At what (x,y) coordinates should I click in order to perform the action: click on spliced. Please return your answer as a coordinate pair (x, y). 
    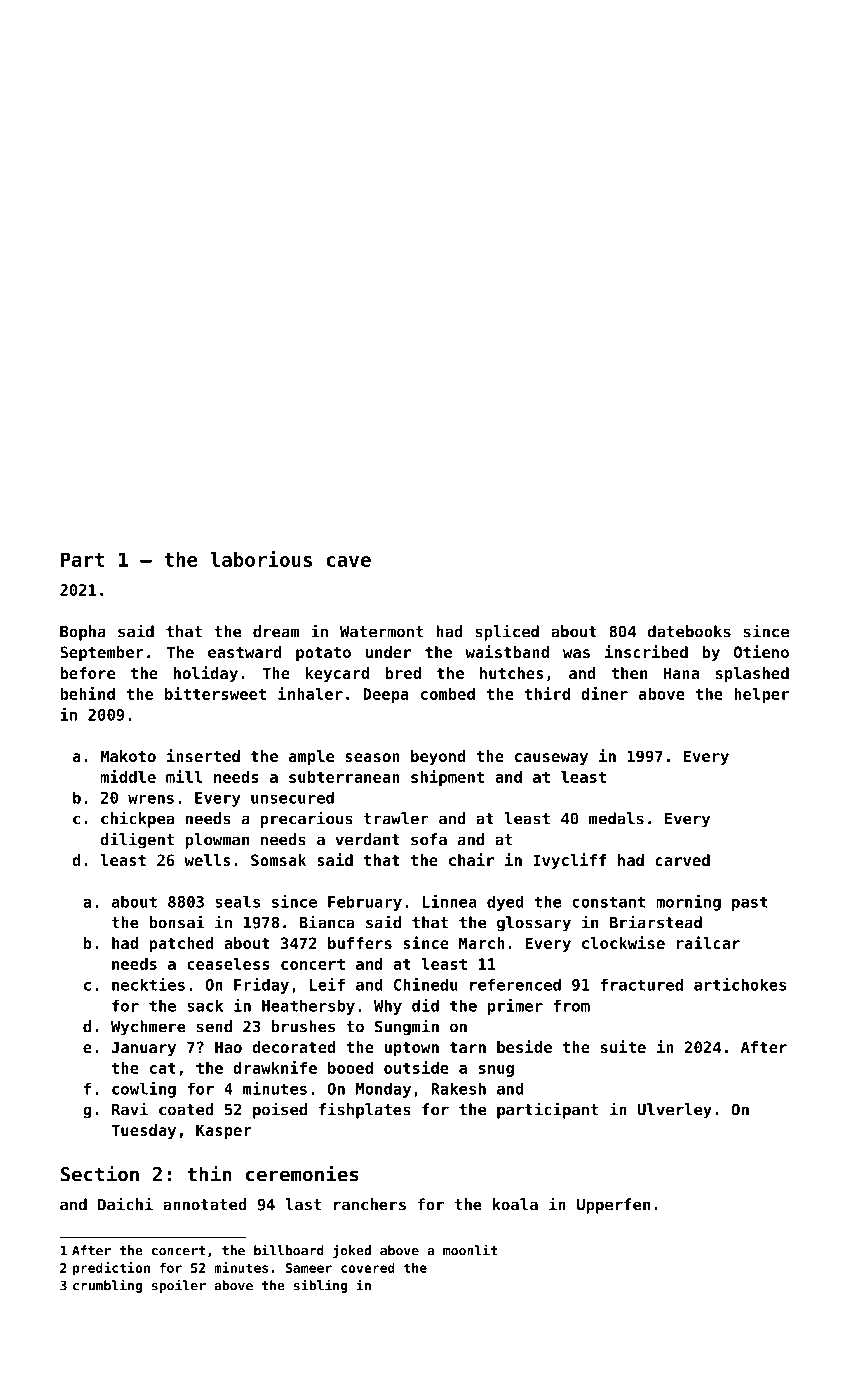
    Looking at the image, I should click on (507, 632).
